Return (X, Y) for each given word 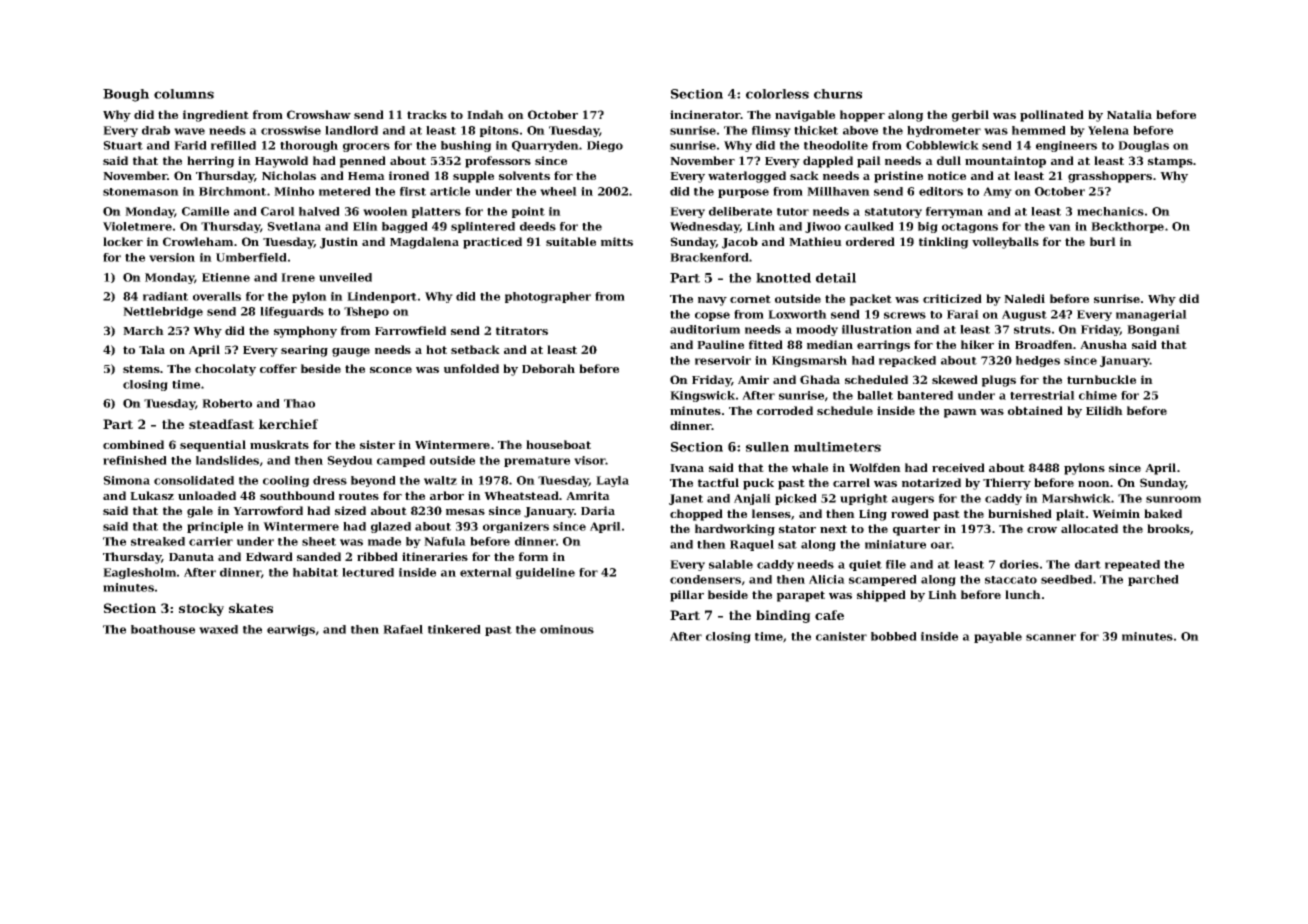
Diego (605, 146)
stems (141, 369)
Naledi (1024, 298)
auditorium (705, 329)
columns (184, 94)
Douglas (1143, 146)
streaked (158, 541)
